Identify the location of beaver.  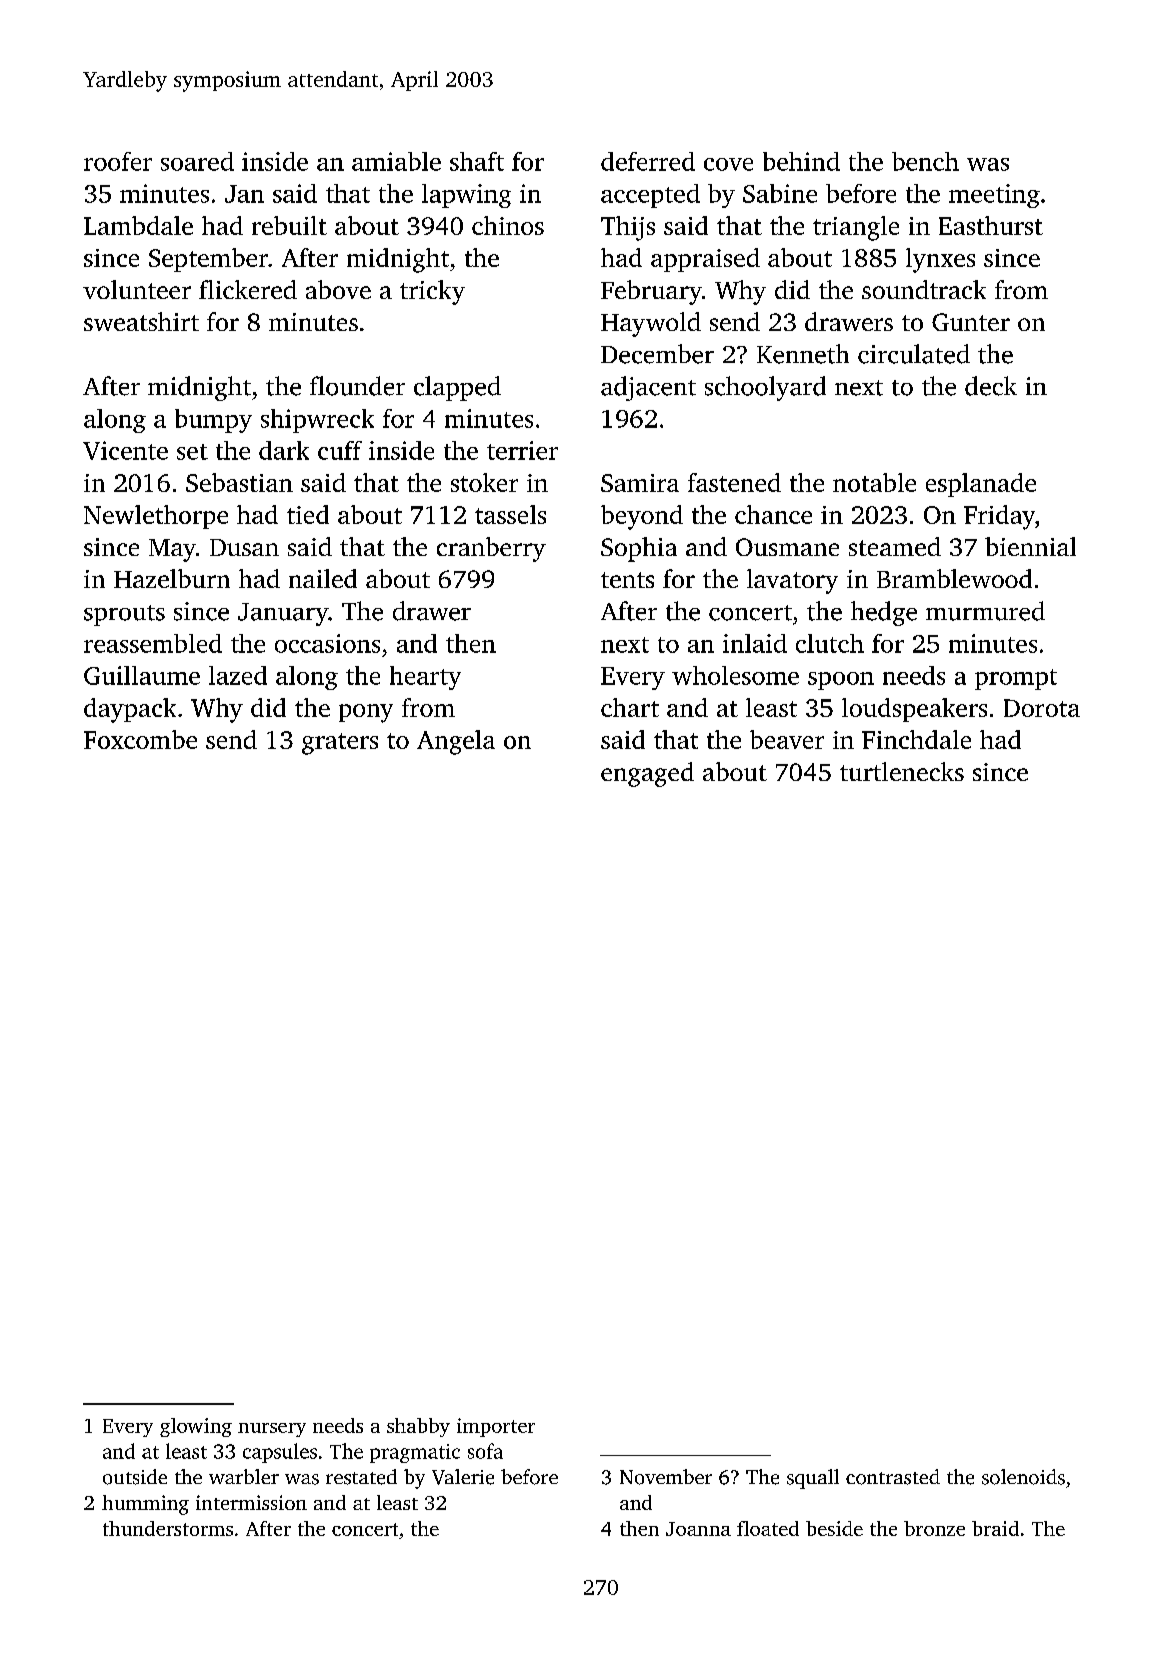
(787, 739).
